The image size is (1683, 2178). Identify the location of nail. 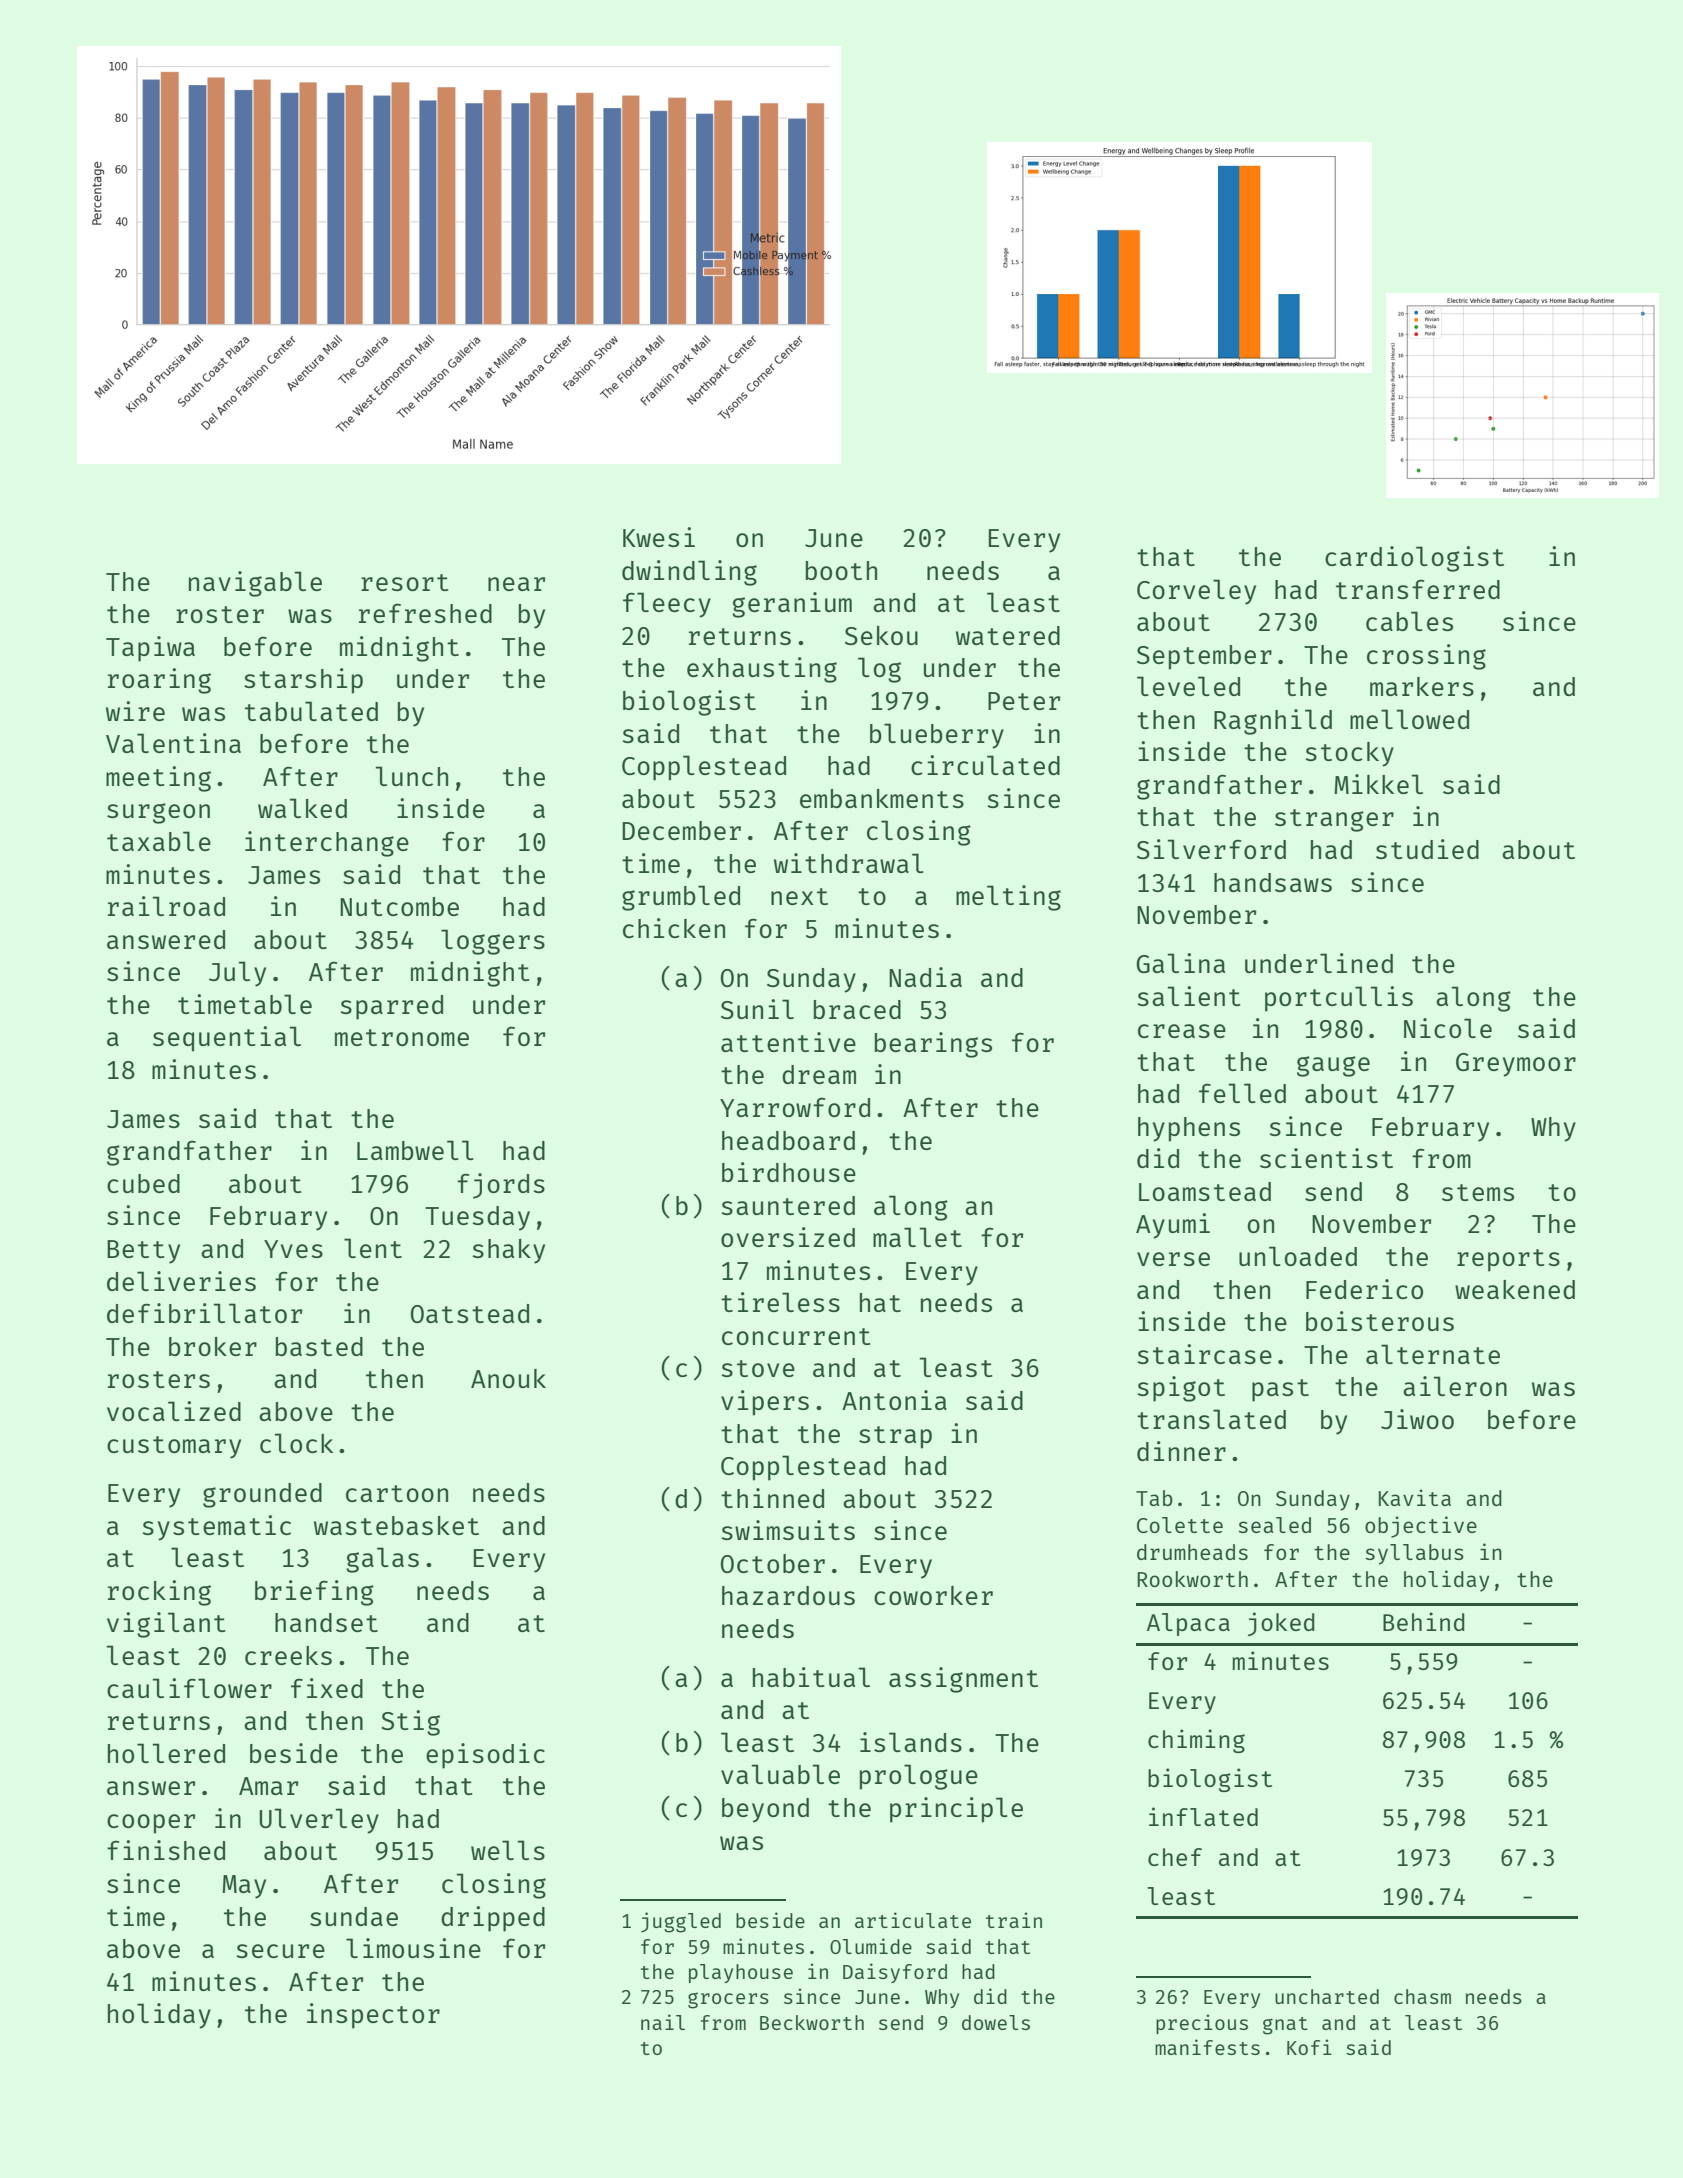
(663, 2022).
